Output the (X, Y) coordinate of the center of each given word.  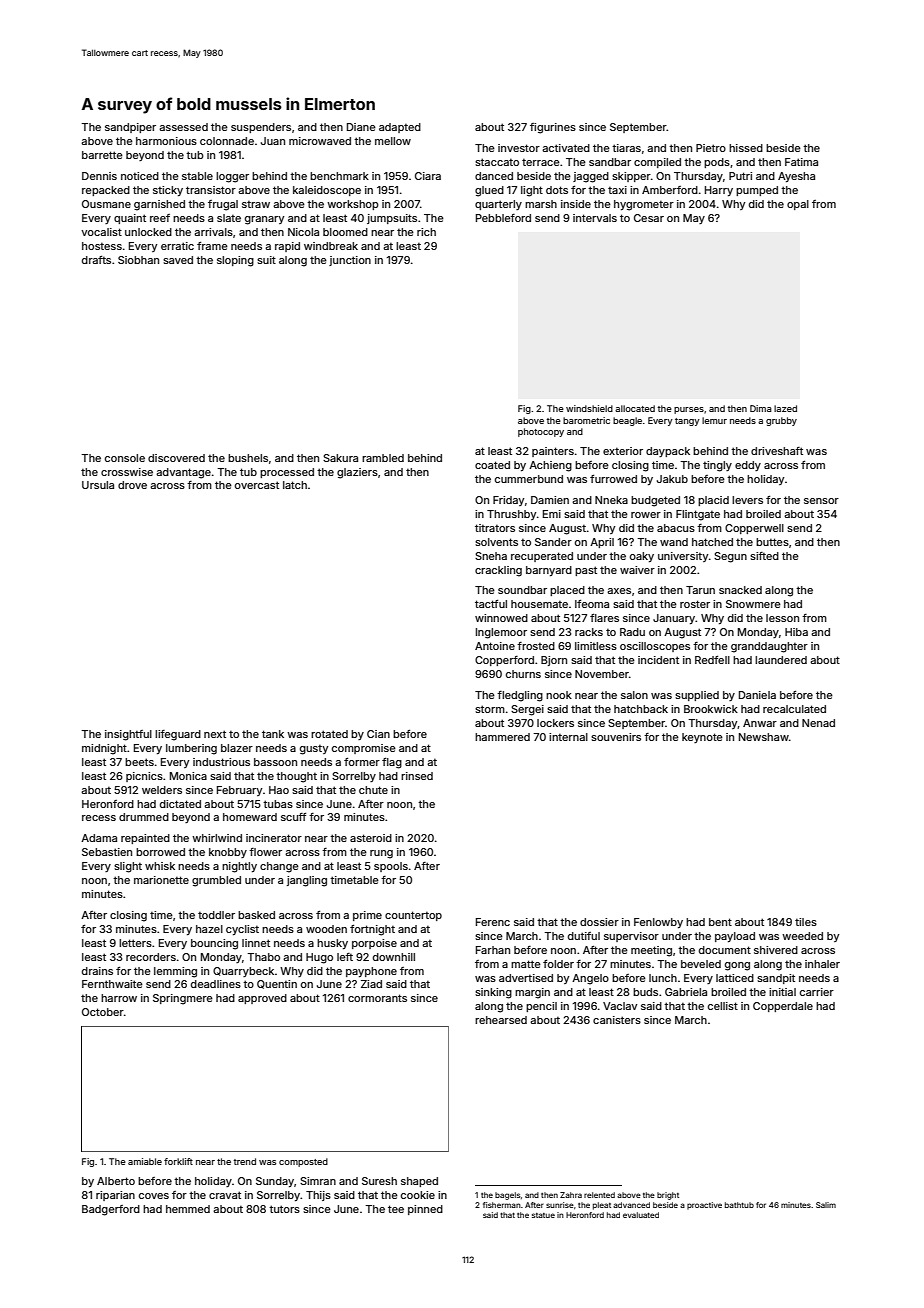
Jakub (672, 479)
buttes (772, 542)
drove (132, 485)
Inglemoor (501, 633)
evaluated (641, 1215)
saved (178, 260)
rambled (383, 458)
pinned (425, 1210)
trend (244, 1161)
